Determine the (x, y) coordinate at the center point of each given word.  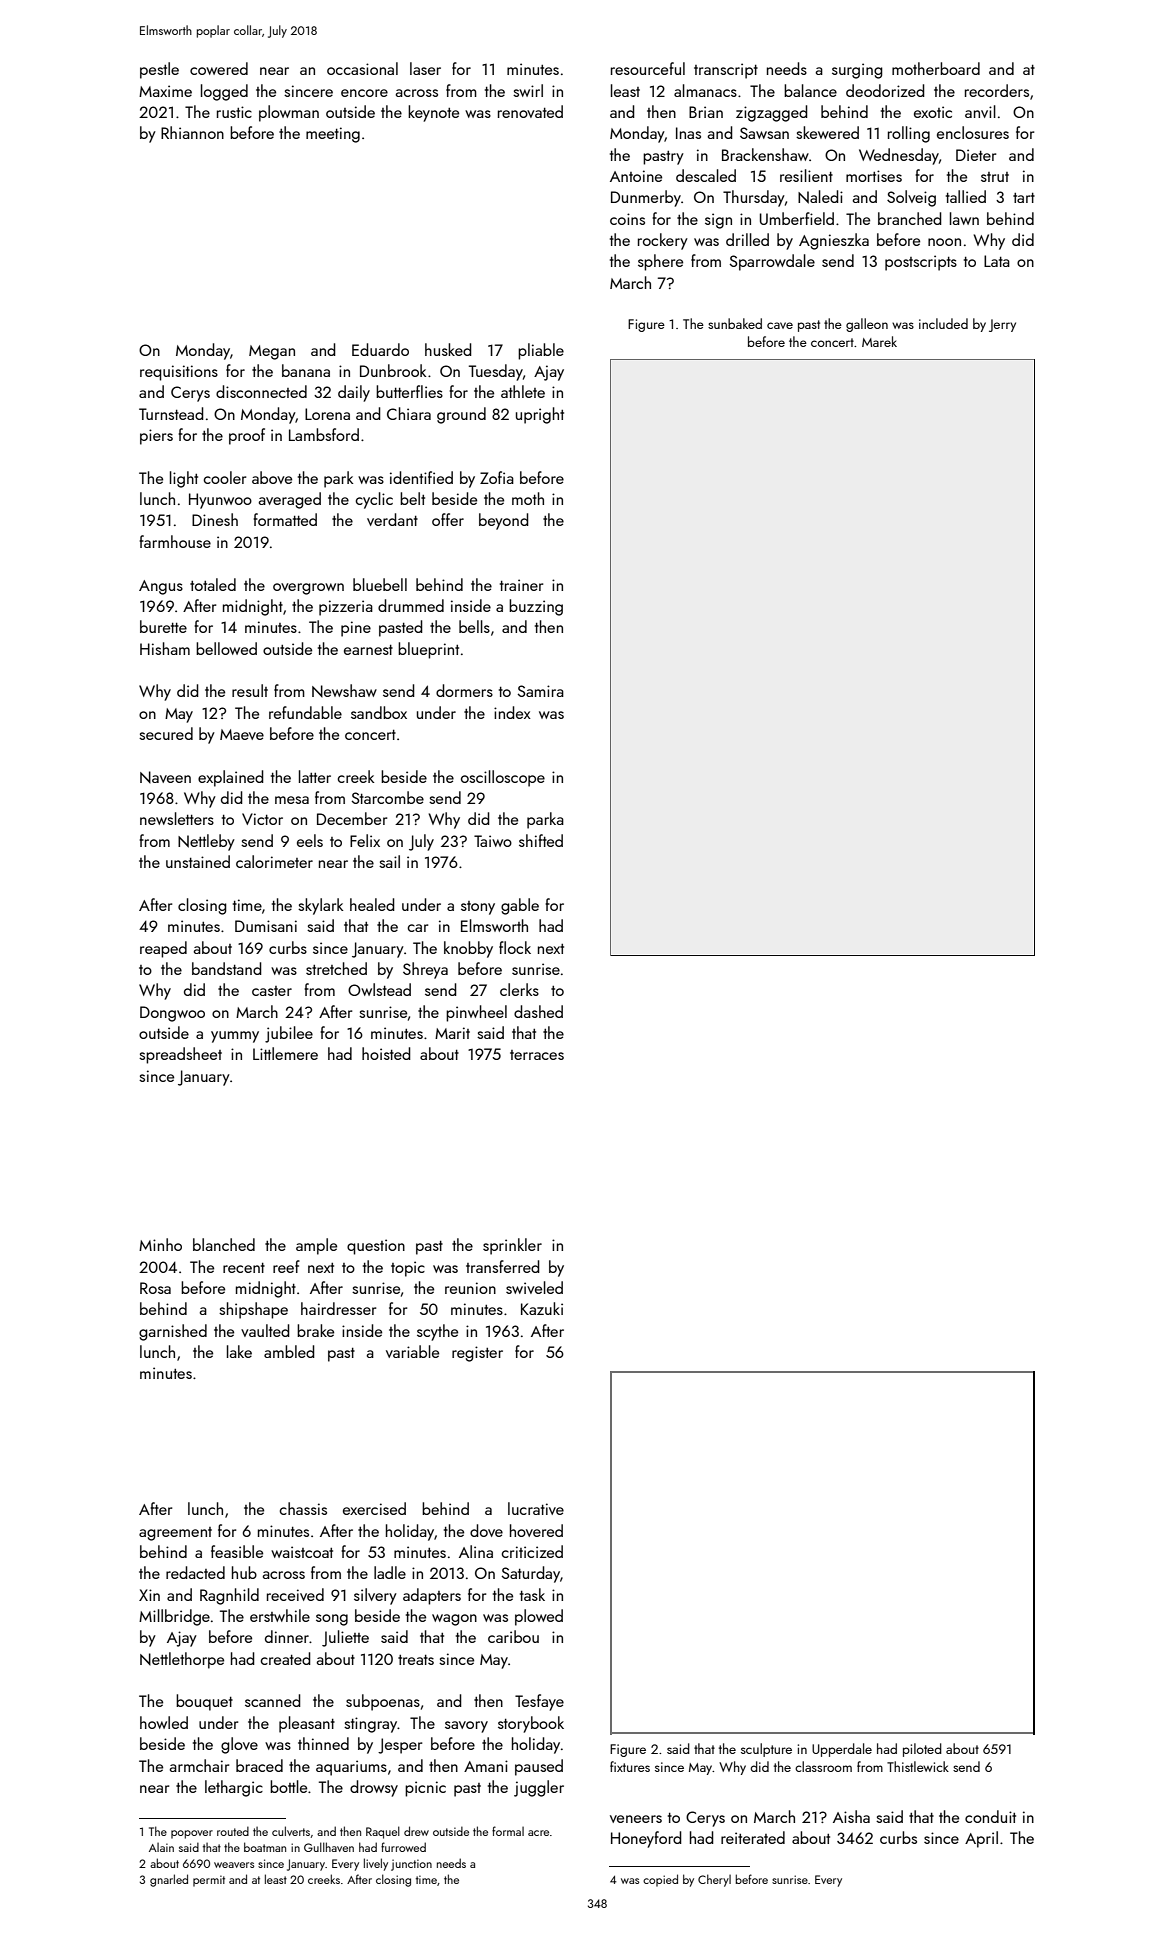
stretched (336, 968)
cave (780, 325)
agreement (175, 1534)
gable (520, 906)
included (943, 323)
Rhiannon (192, 132)
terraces (537, 1055)
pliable (541, 351)
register (477, 1354)
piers (156, 437)
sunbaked (735, 323)
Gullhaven (329, 1847)
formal (508, 1831)
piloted (922, 1750)
